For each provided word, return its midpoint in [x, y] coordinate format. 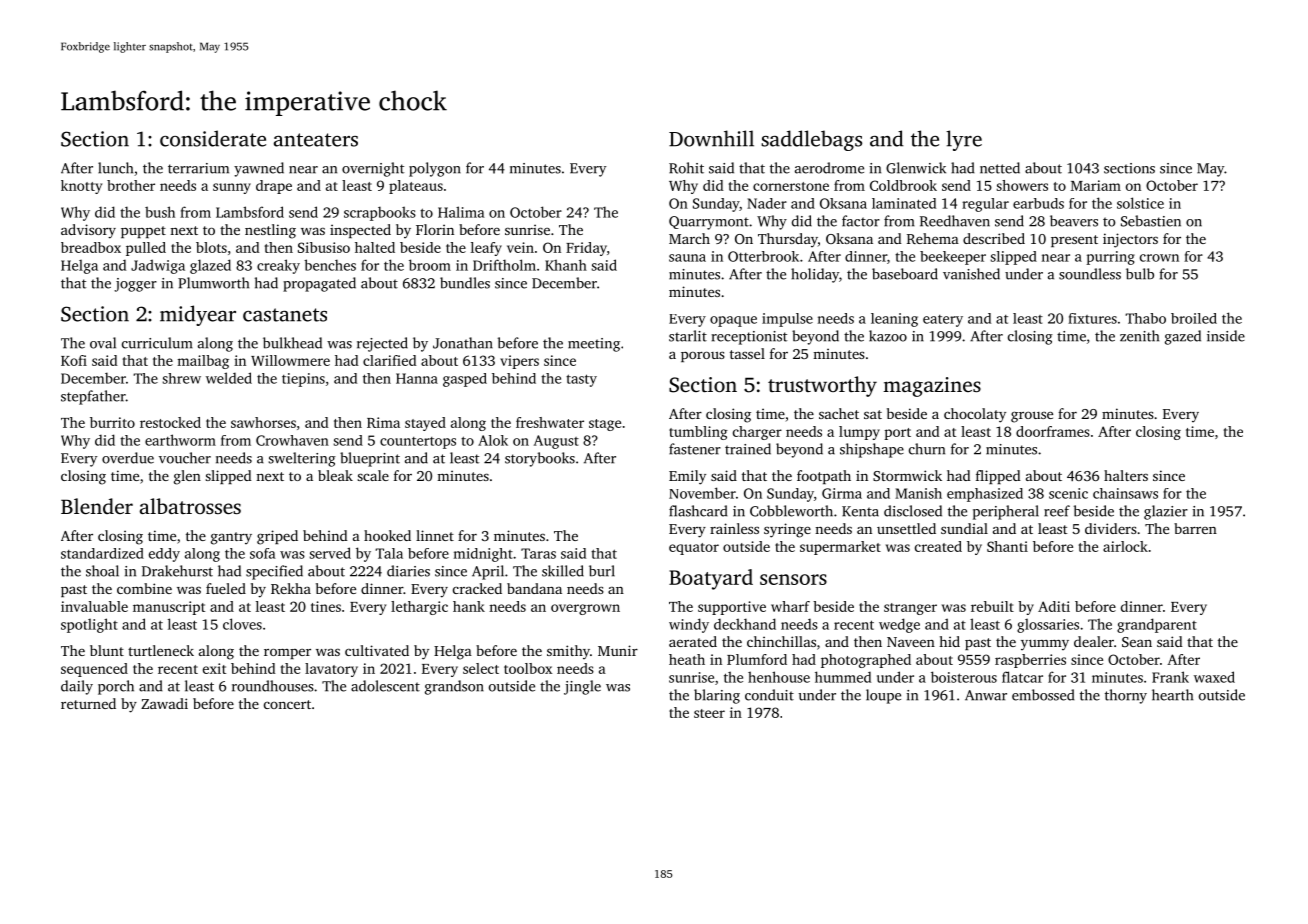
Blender [97, 506]
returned [88, 703]
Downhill [711, 138]
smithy [568, 652]
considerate [213, 138]
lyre [964, 140]
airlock [1125, 546]
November [702, 493]
